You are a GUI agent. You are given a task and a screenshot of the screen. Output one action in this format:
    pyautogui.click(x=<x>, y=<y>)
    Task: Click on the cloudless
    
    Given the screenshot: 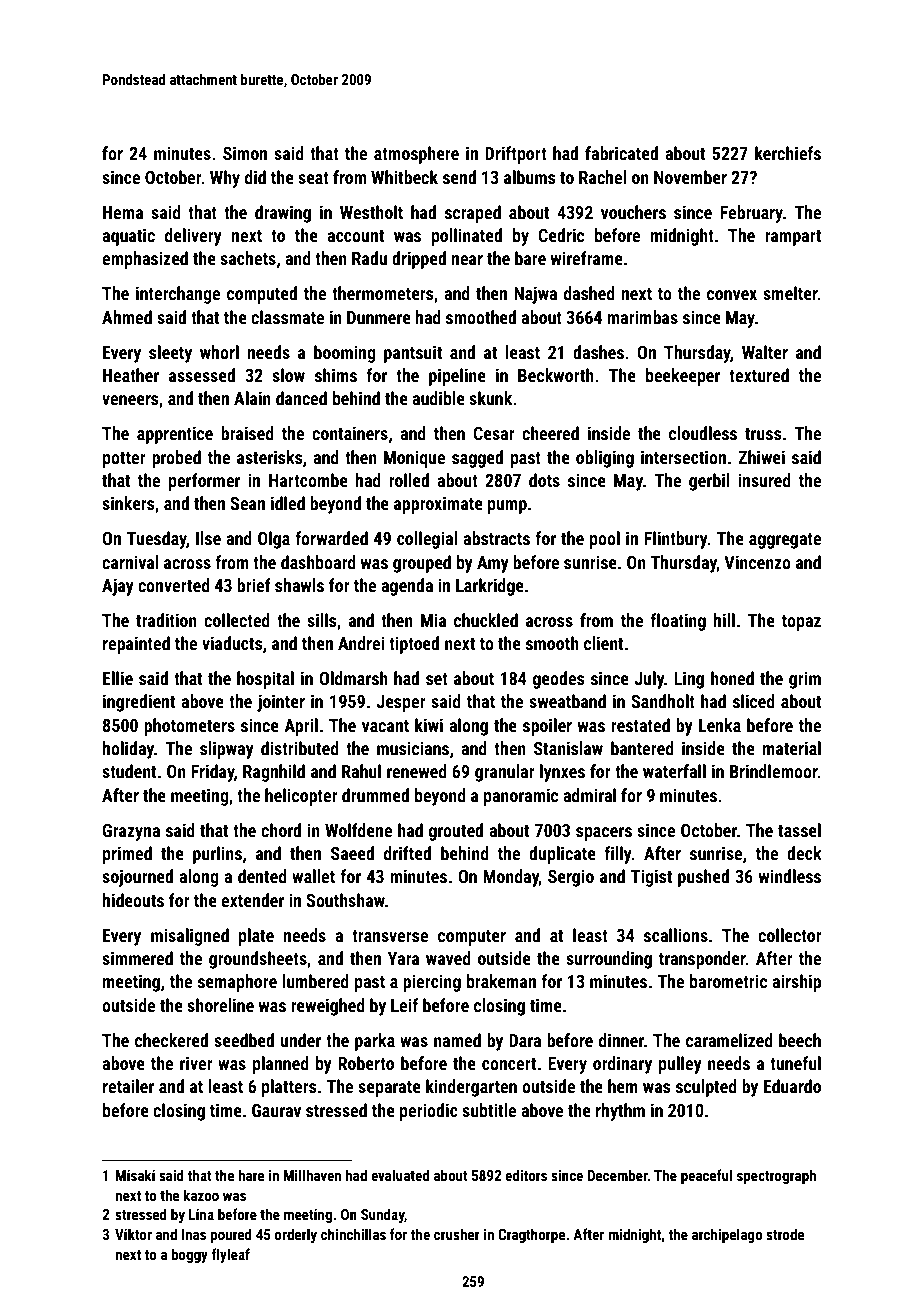 What is the action you would take?
    pyautogui.click(x=703, y=433)
